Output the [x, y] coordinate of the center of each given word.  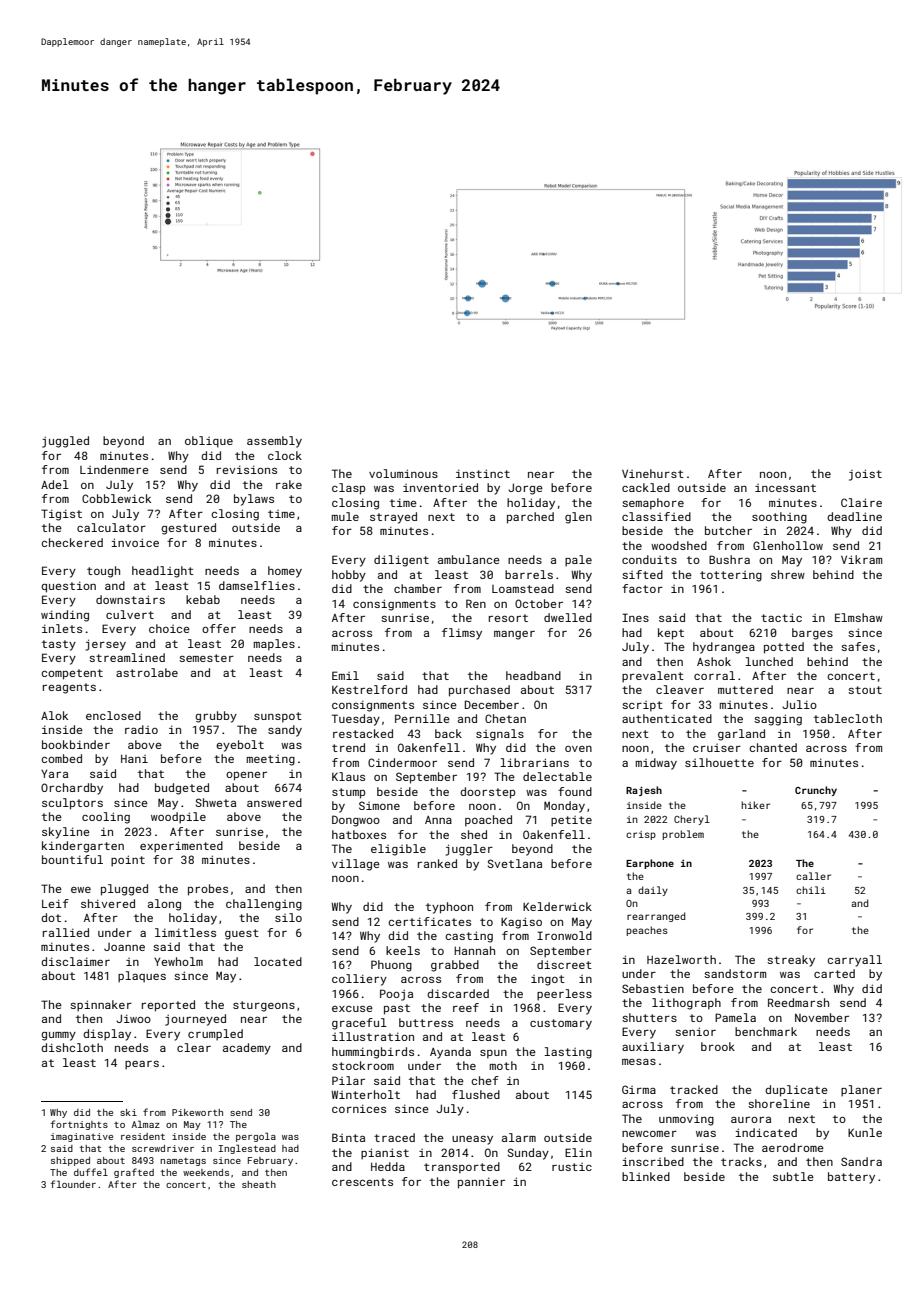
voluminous [403, 473]
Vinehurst [653, 473]
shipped [70, 1161]
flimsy [462, 634]
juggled [65, 442]
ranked [437, 863]
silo [288, 917]
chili [811, 890]
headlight [163, 572]
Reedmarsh [798, 1002]
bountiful [72, 859]
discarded [458, 993]
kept [671, 634]
